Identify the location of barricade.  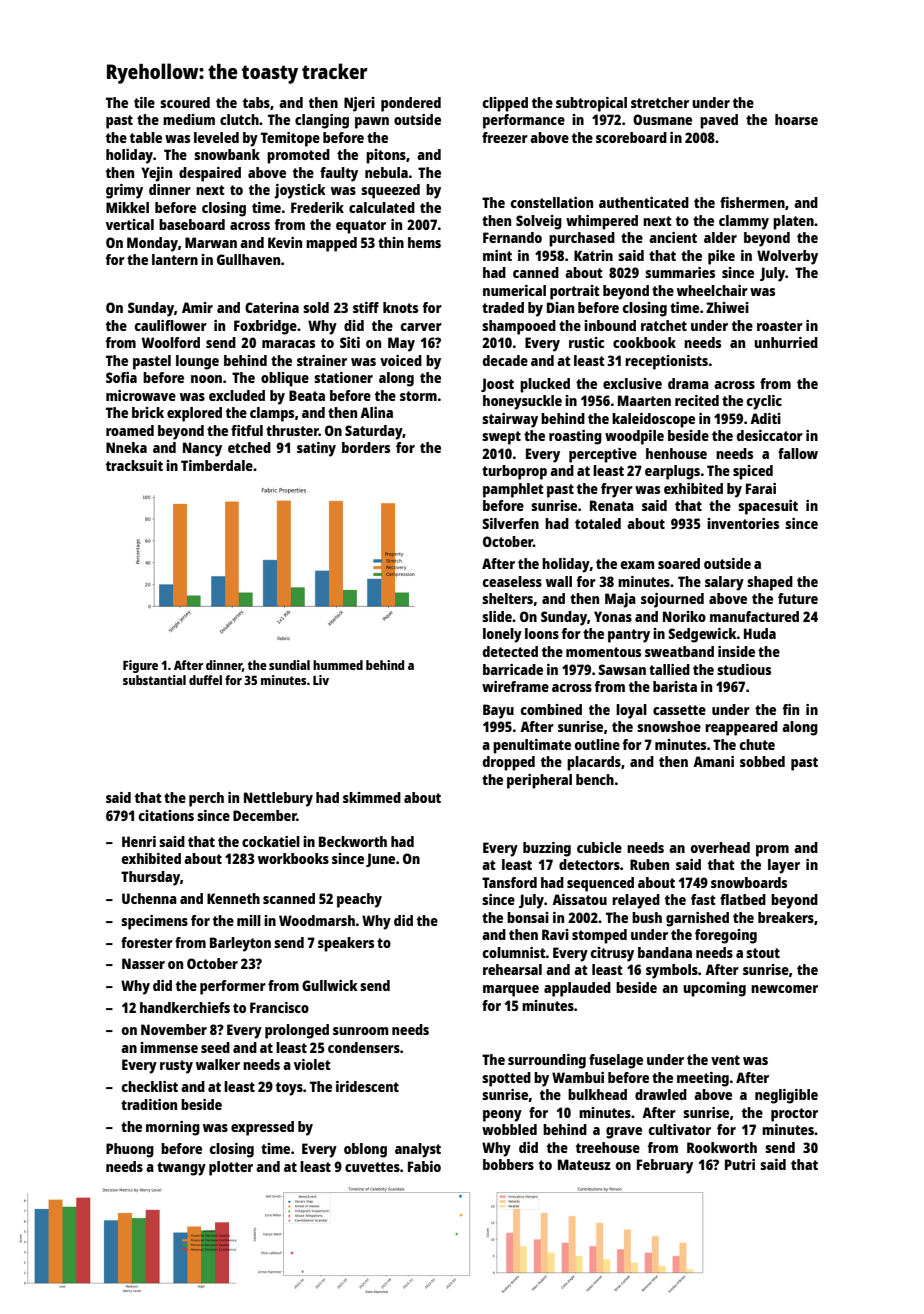
(513, 669).
